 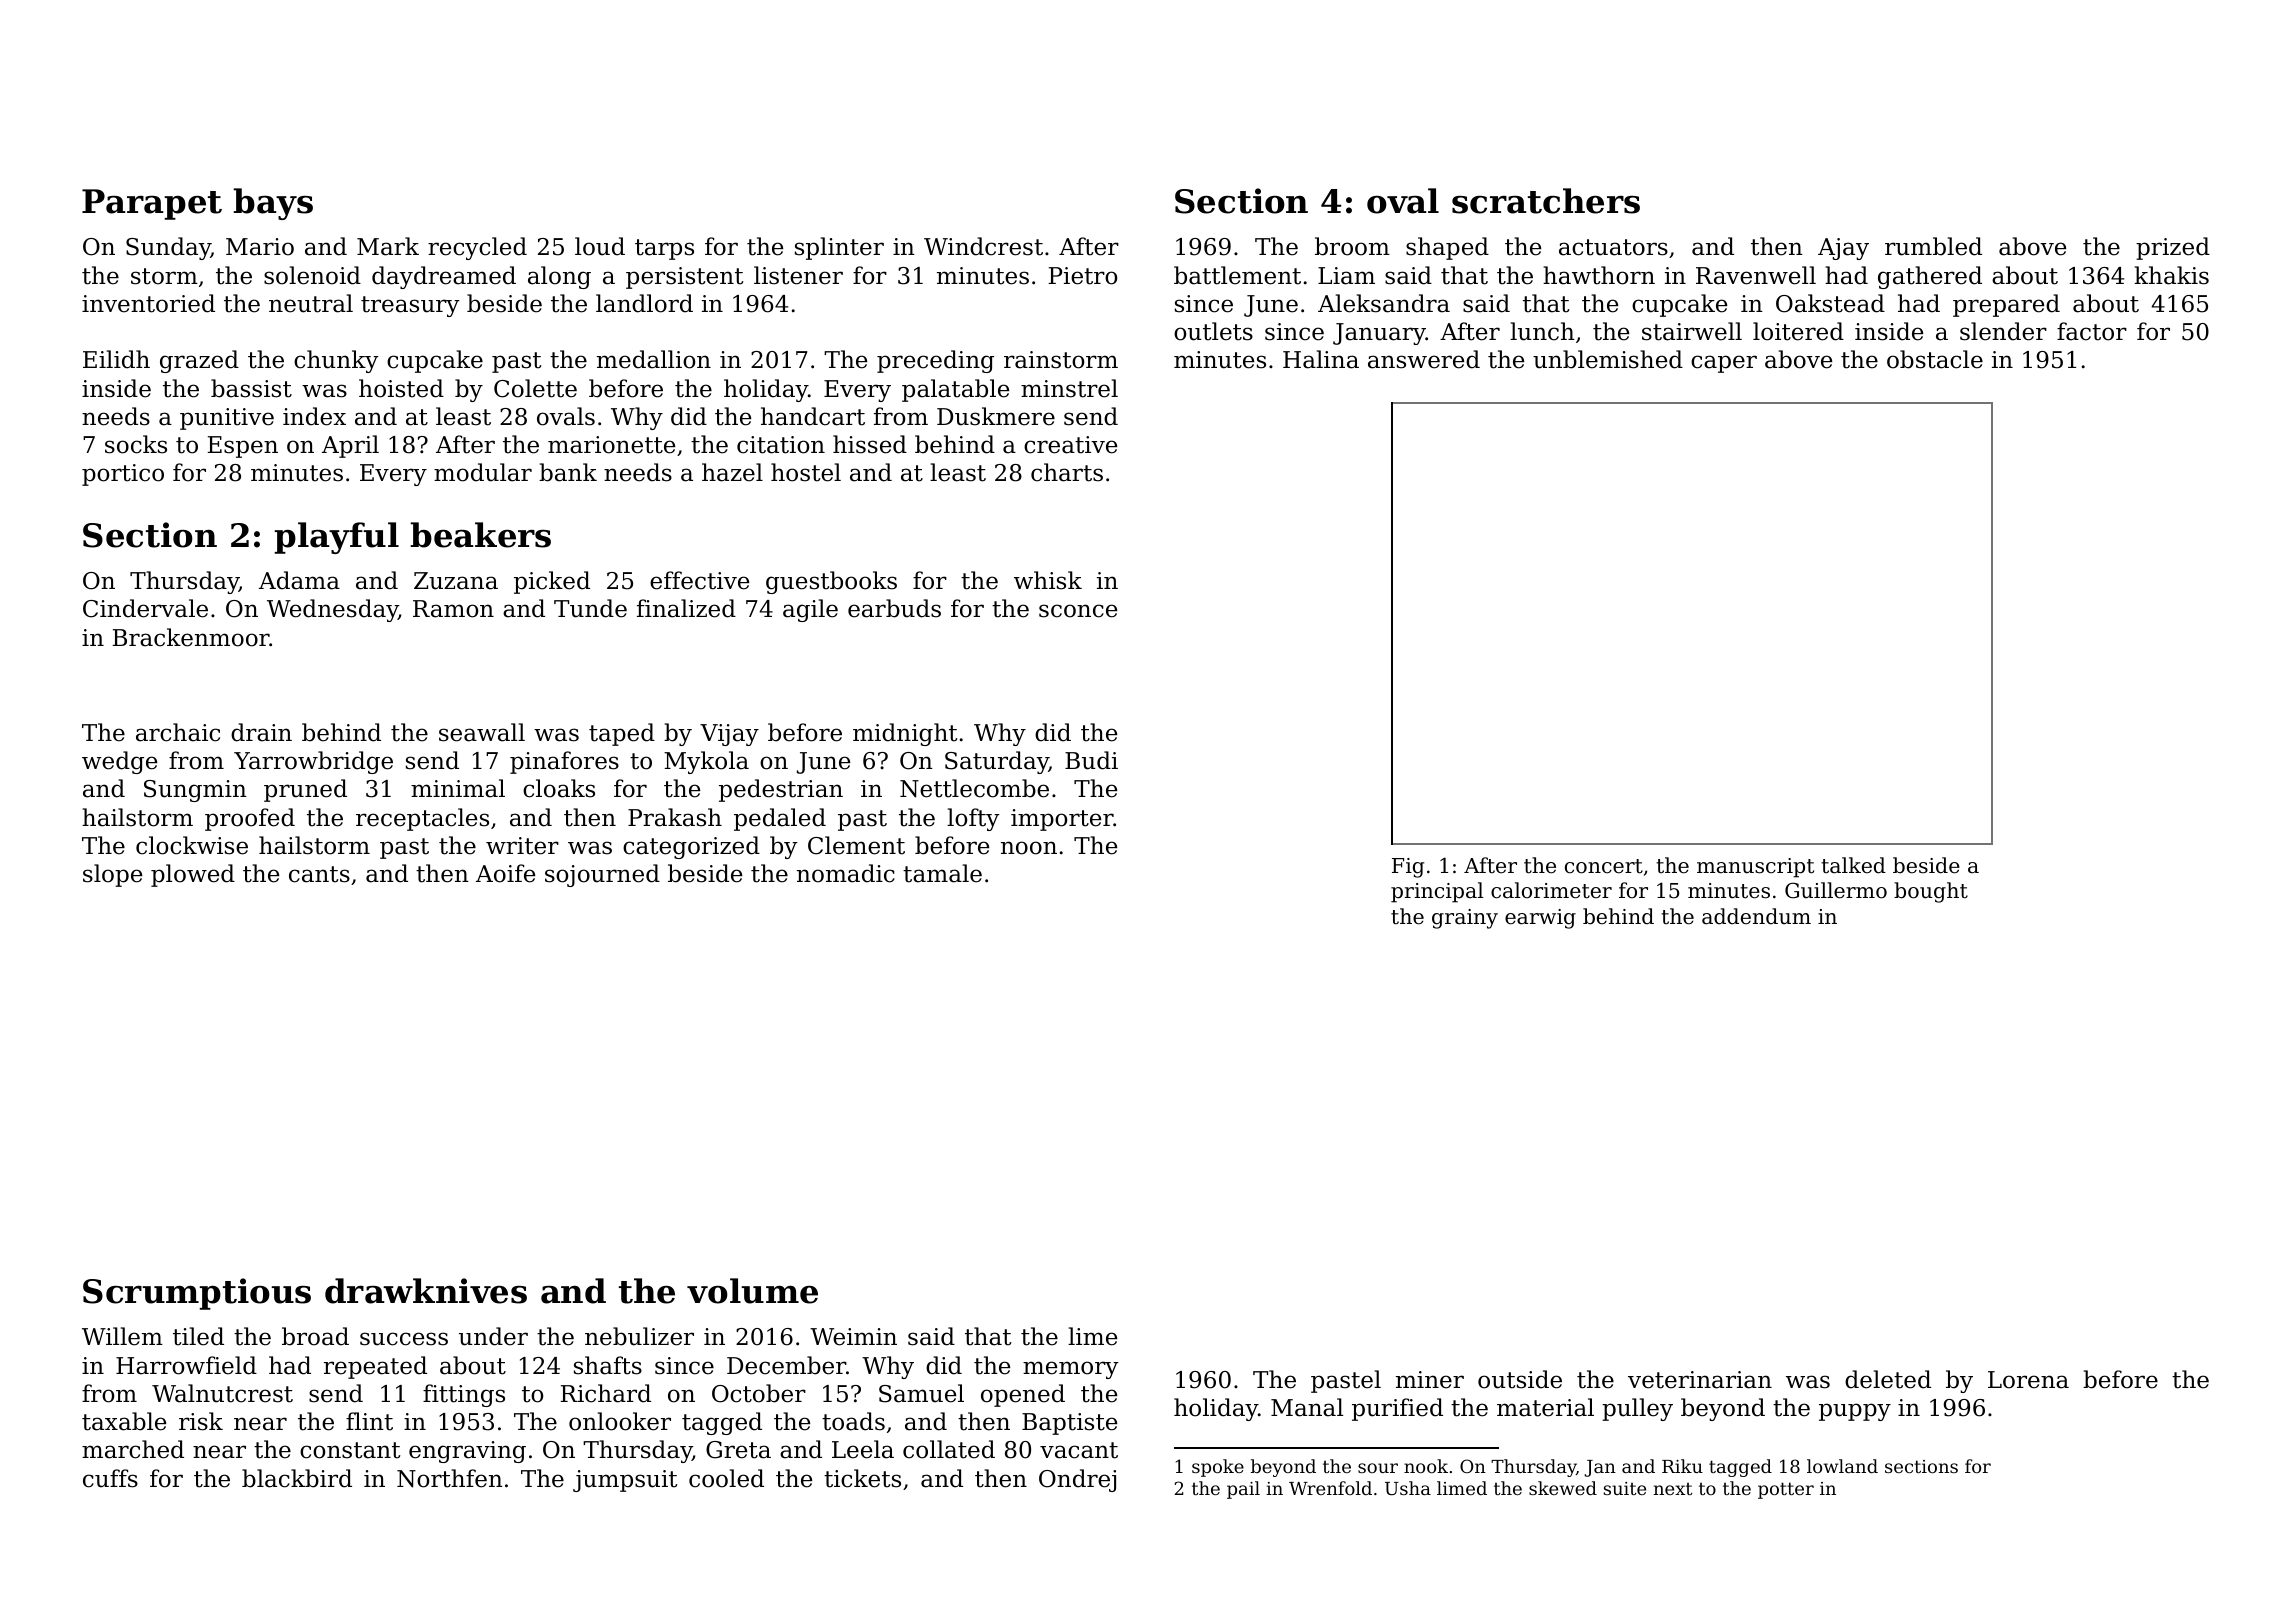 What do you see at coordinates (983, 246) in the document?
I see `Windcrest` at bounding box center [983, 246].
